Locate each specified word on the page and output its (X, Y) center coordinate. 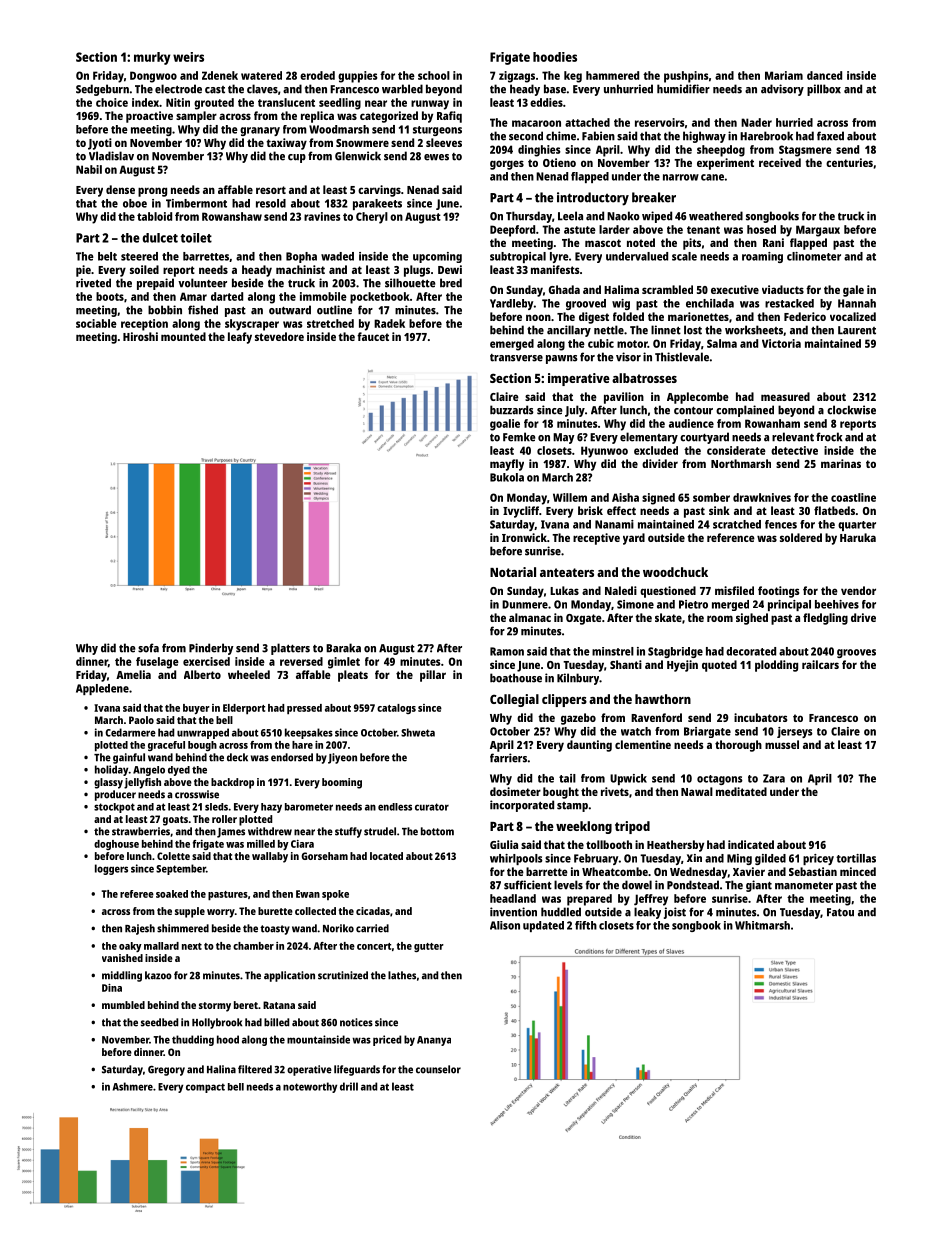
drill (349, 1086)
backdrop (232, 783)
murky (152, 58)
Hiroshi (140, 336)
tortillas (856, 858)
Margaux (818, 231)
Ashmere (133, 1086)
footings (778, 592)
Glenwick (358, 156)
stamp (572, 807)
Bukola (507, 477)
